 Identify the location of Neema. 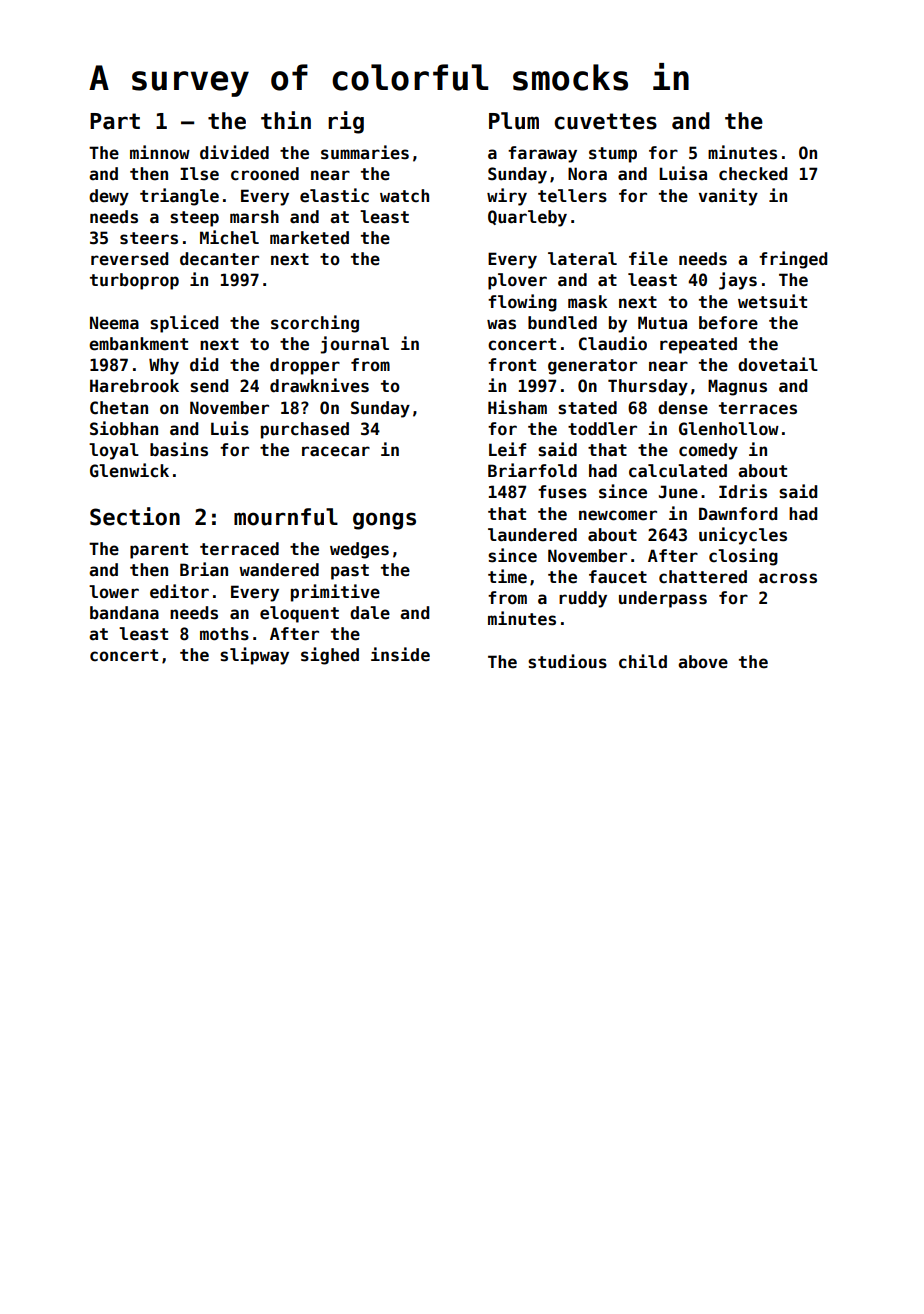
(114, 323).
